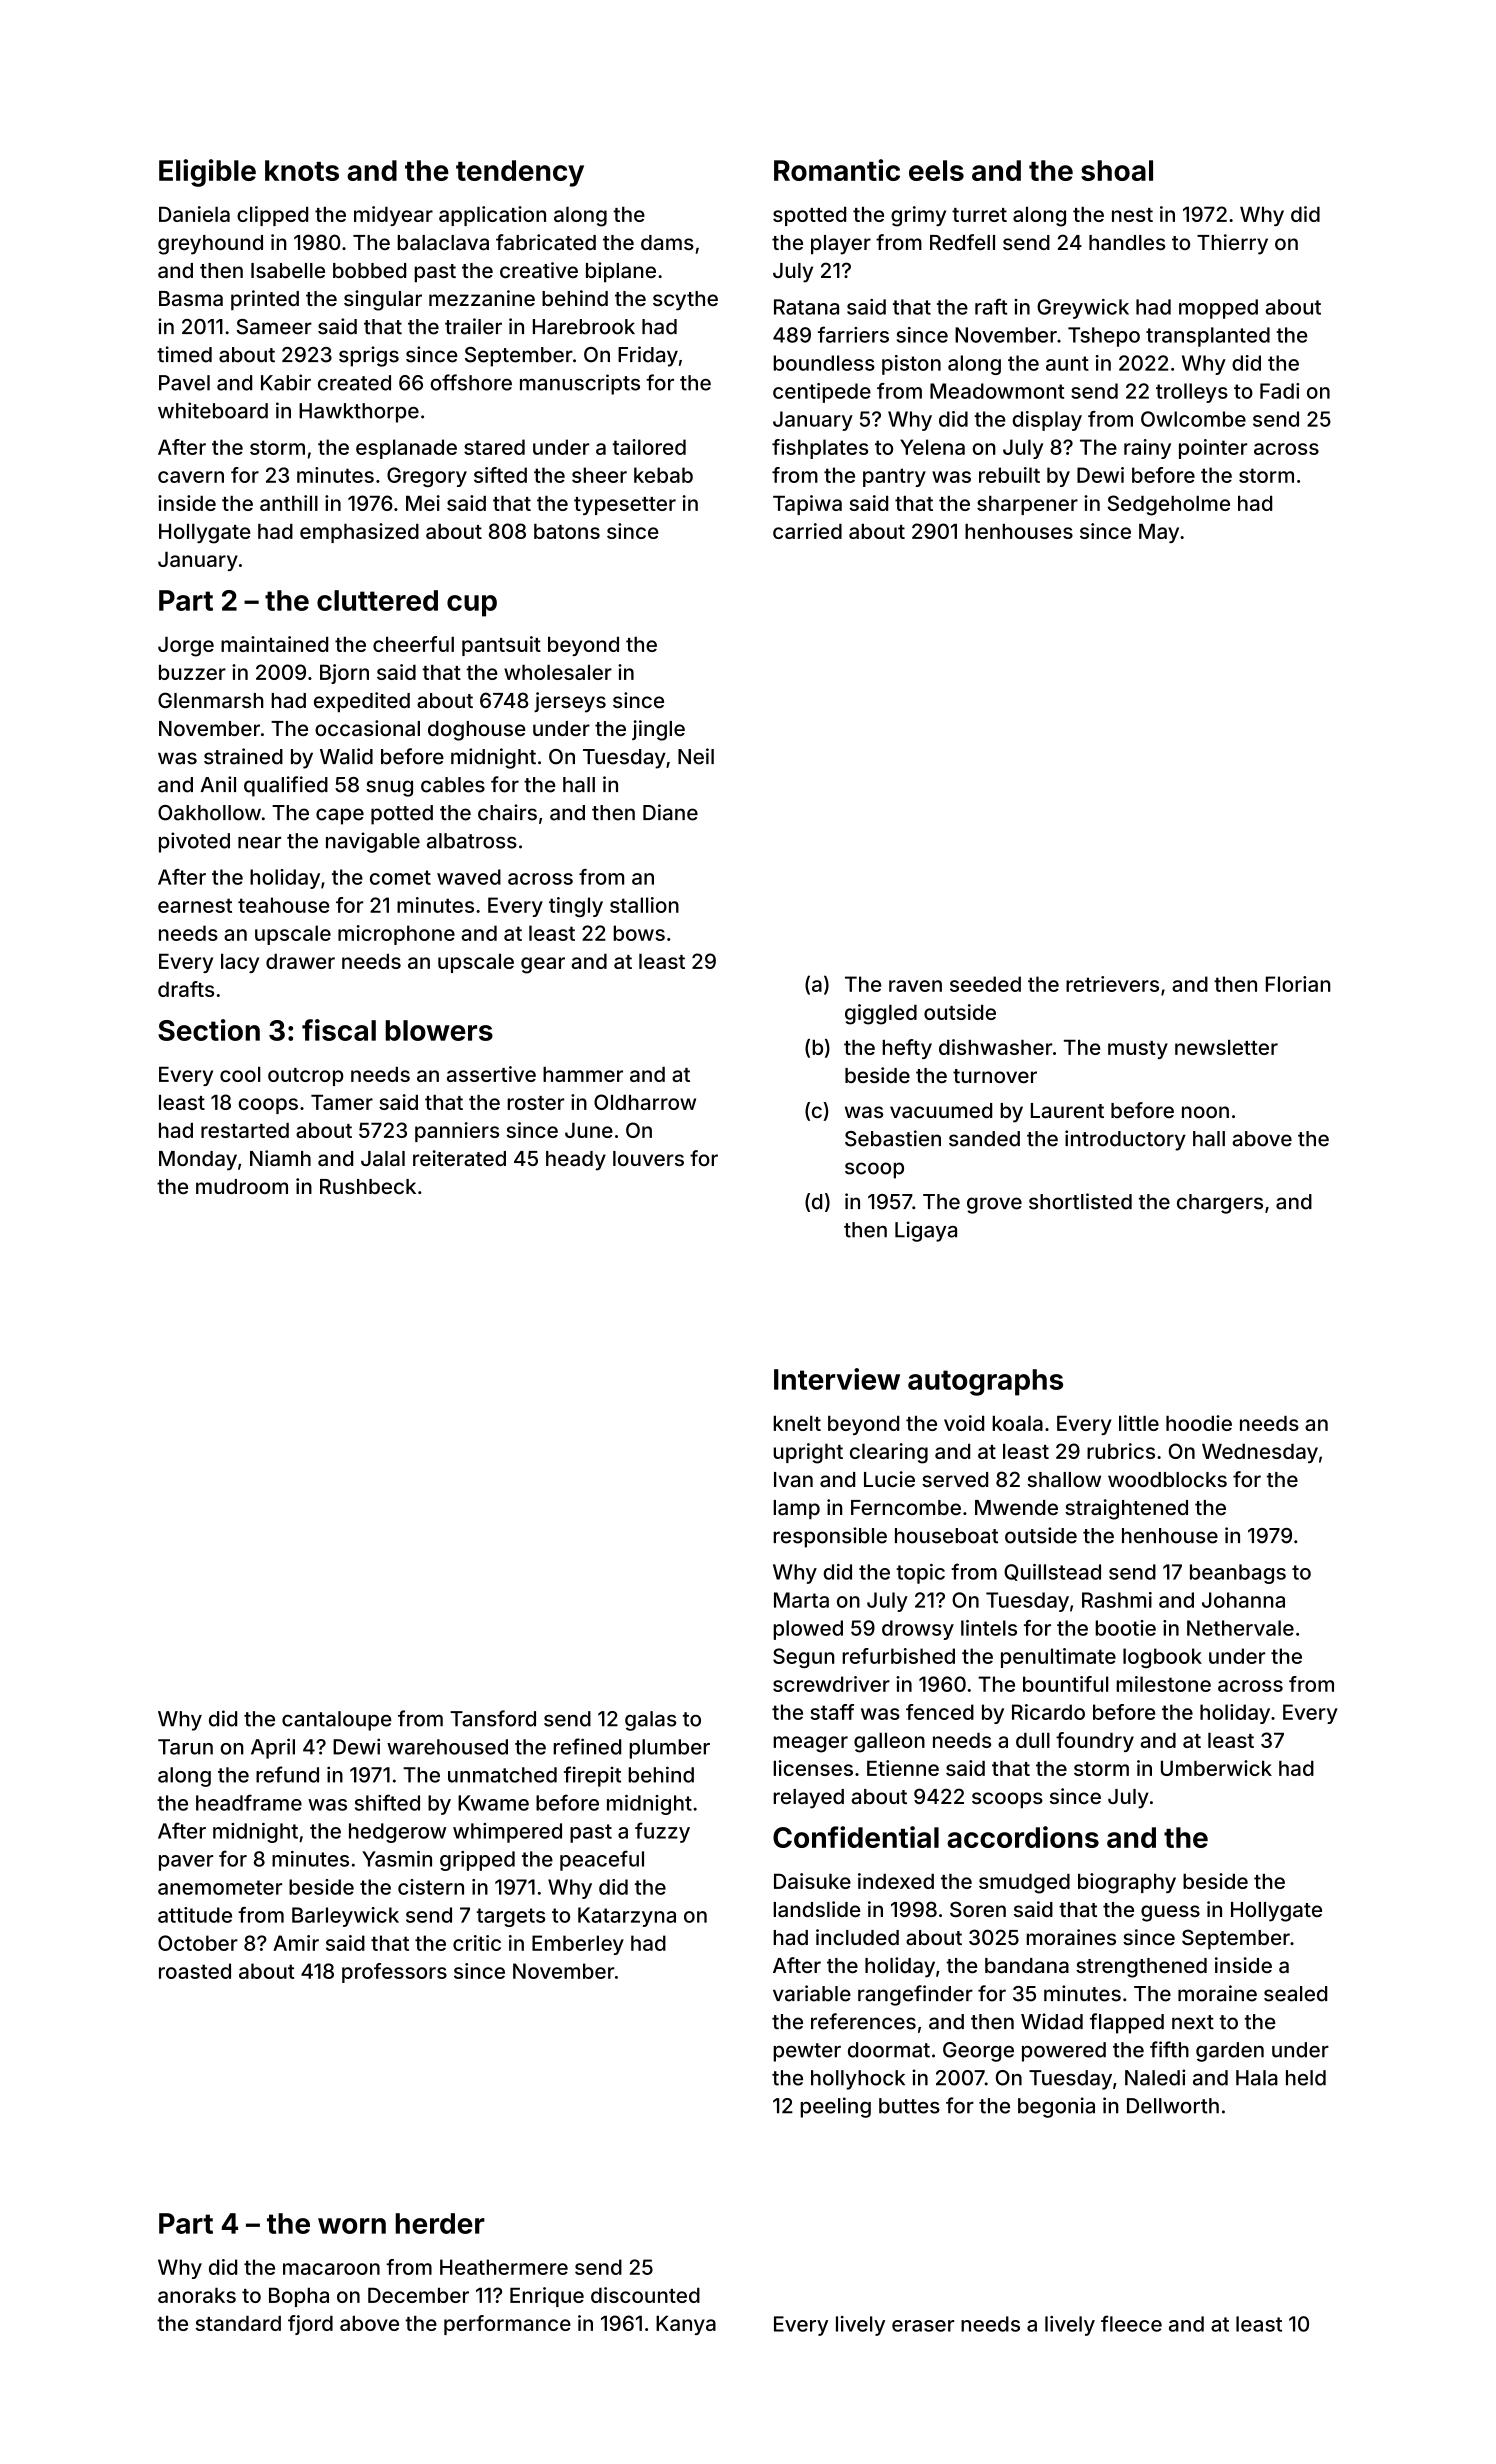  Describe the element at coordinates (493, 1718) in the page. I see `Tansford` at that location.
